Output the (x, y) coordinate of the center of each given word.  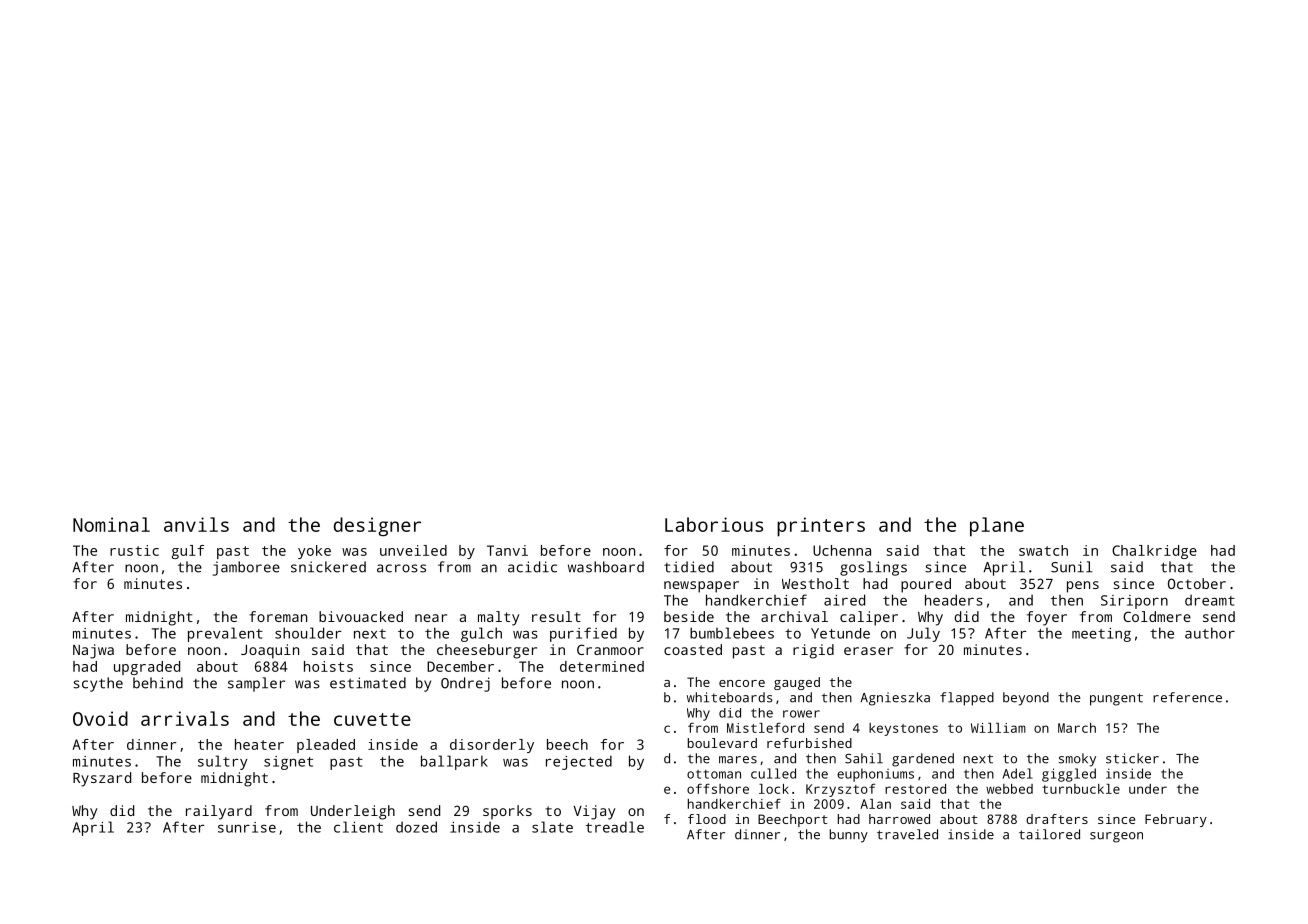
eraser (868, 651)
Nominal (111, 524)
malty (498, 618)
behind (158, 683)
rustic (134, 550)
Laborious (714, 524)
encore (742, 683)
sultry (222, 762)
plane (997, 527)
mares (738, 760)
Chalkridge (1154, 552)
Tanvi (507, 550)
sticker (1132, 758)
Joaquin (270, 651)
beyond (1026, 699)
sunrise (247, 827)
